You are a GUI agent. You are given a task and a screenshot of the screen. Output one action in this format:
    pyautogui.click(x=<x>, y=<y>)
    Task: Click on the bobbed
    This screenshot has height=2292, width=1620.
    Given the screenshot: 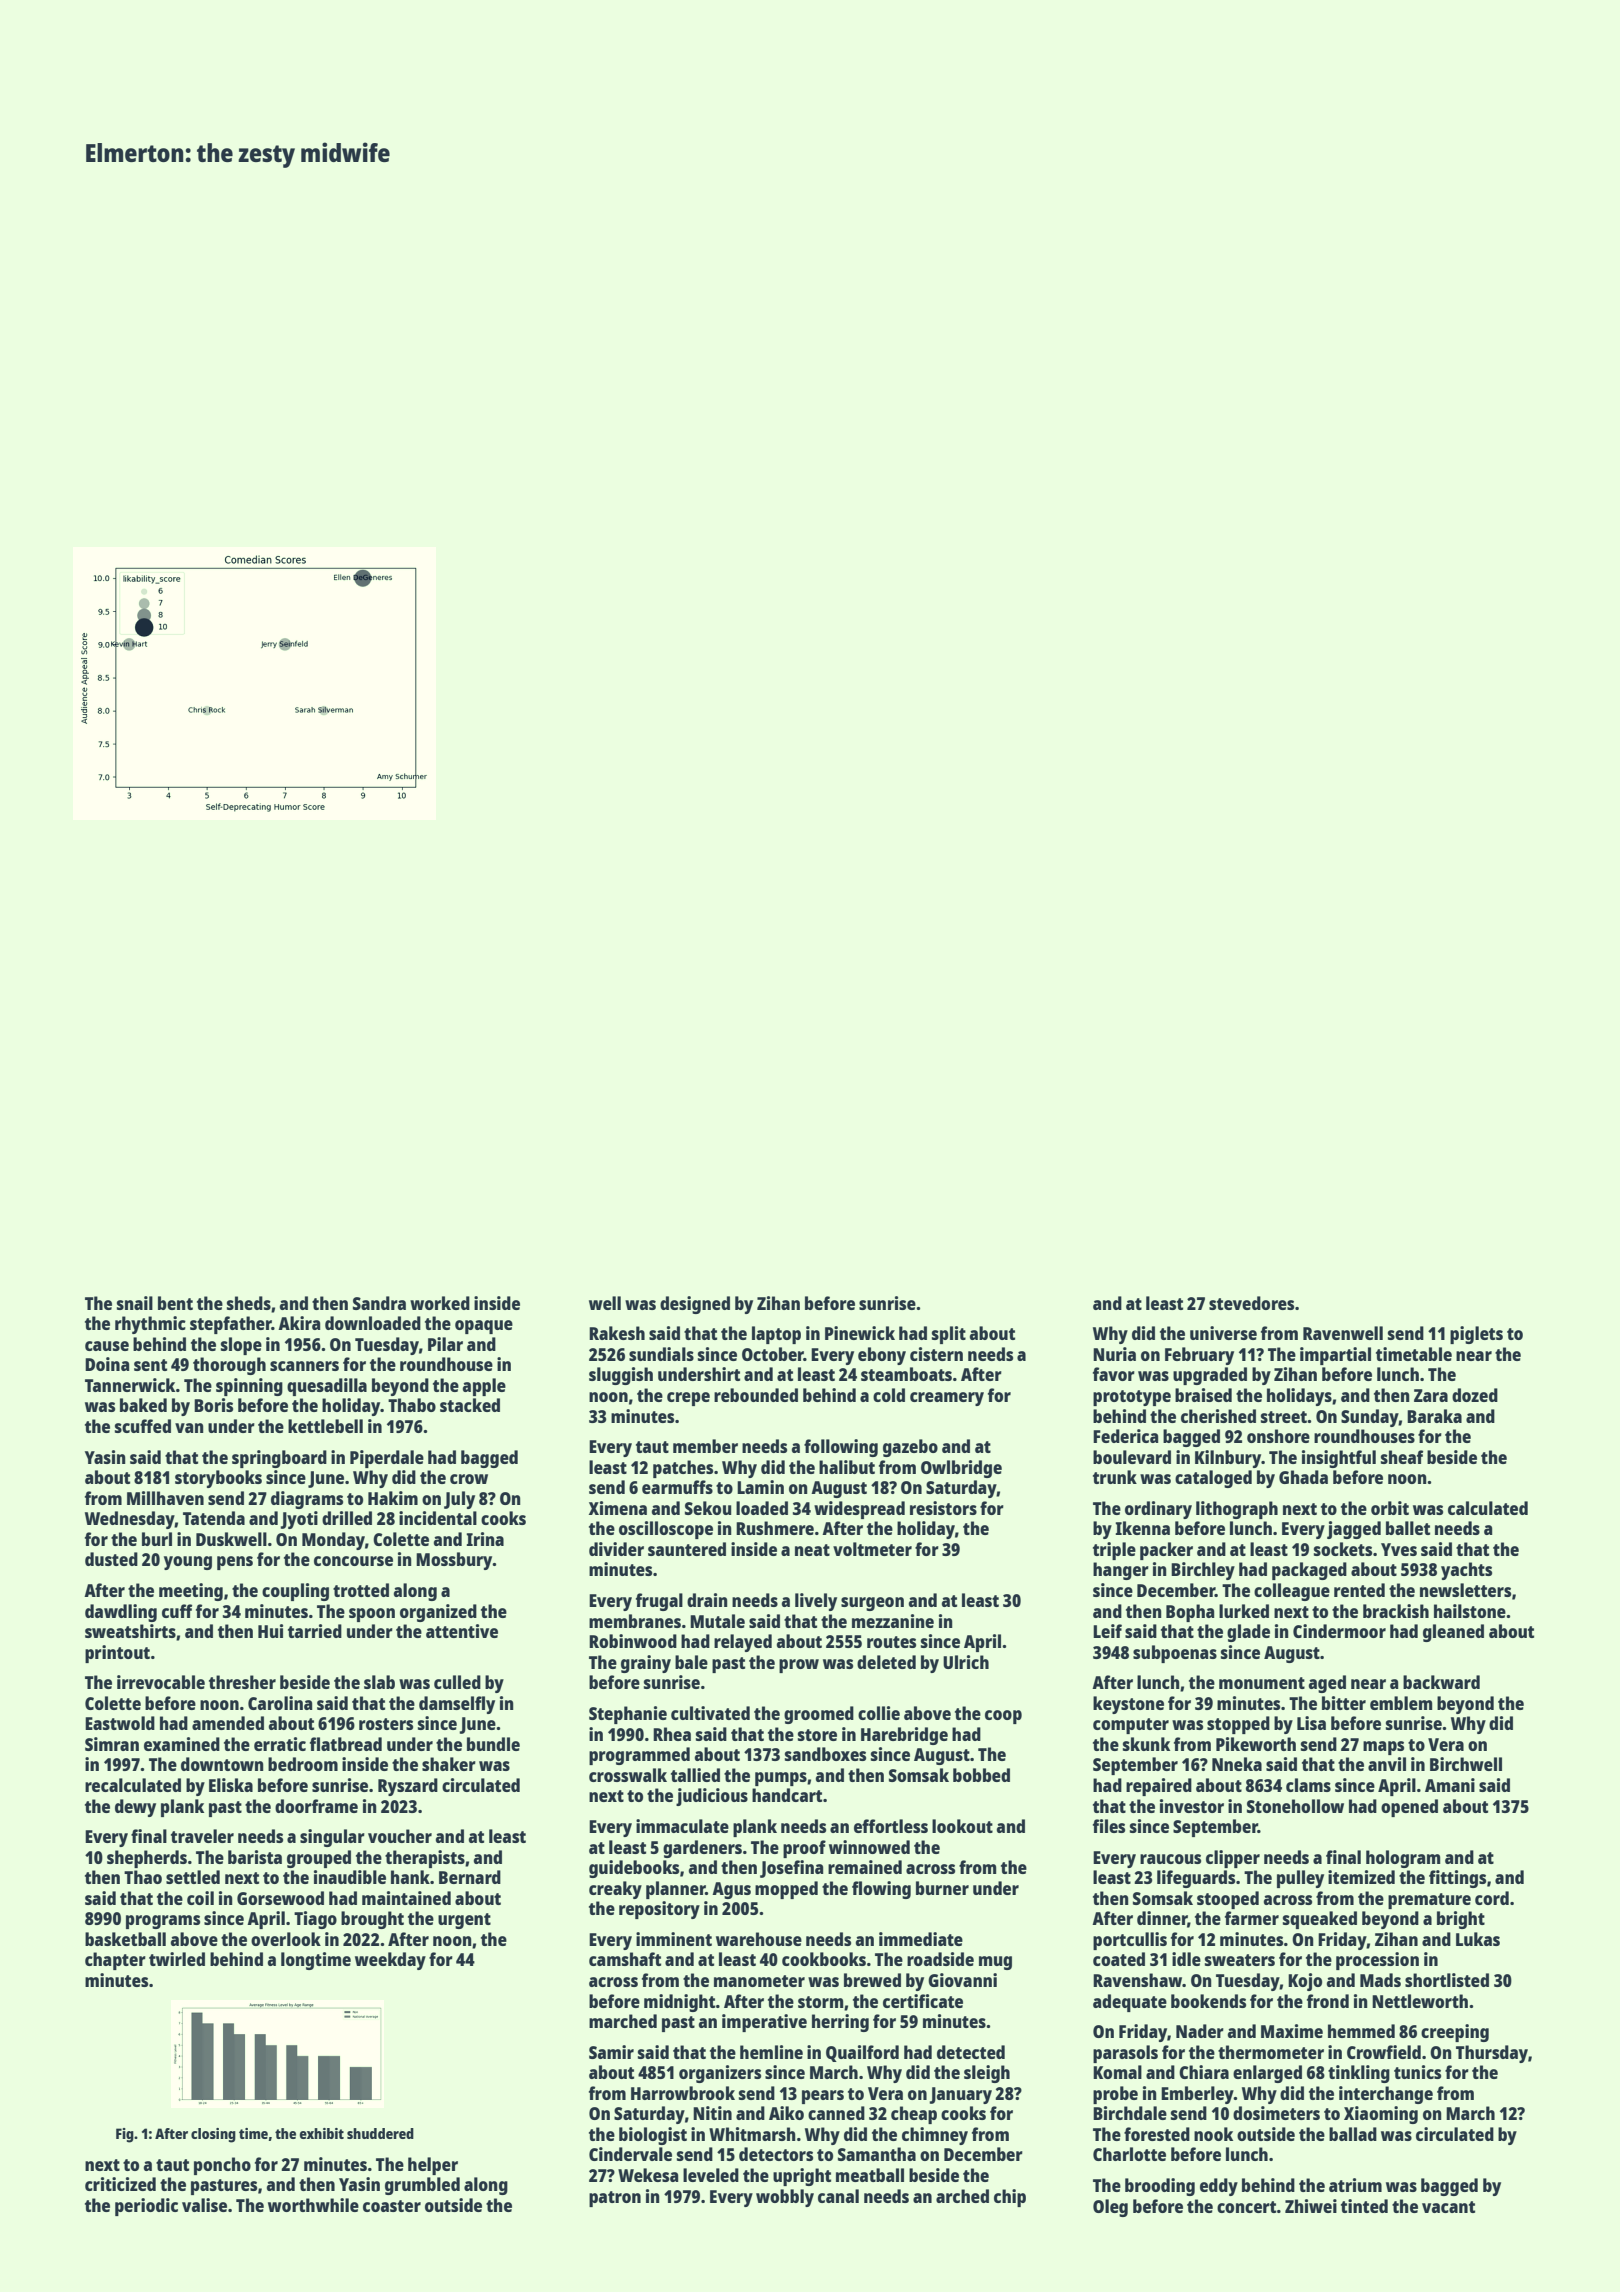 What is the action you would take?
    pyautogui.click(x=981, y=1775)
